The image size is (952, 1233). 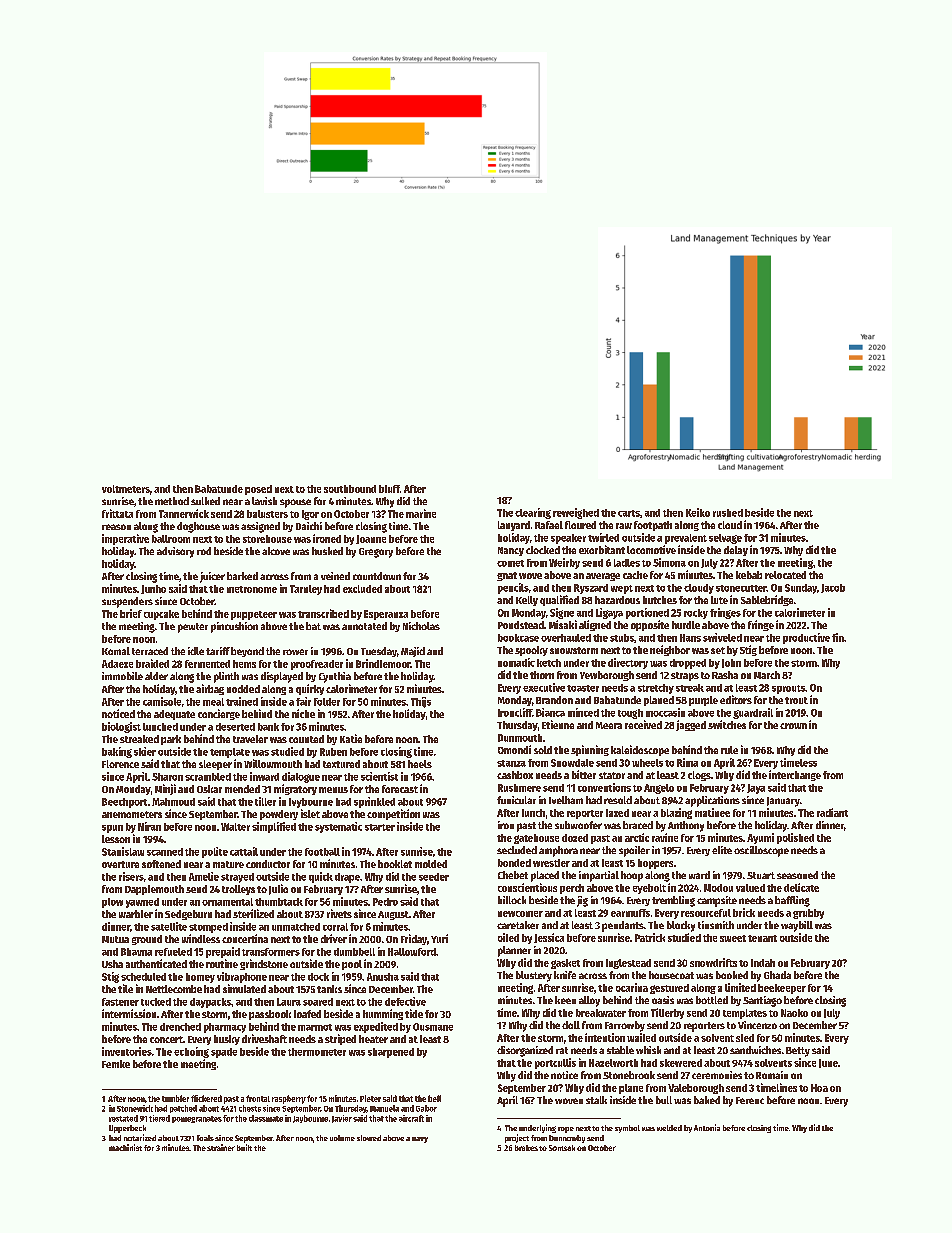 What do you see at coordinates (728, 513) in the page?
I see `rushed` at bounding box center [728, 513].
